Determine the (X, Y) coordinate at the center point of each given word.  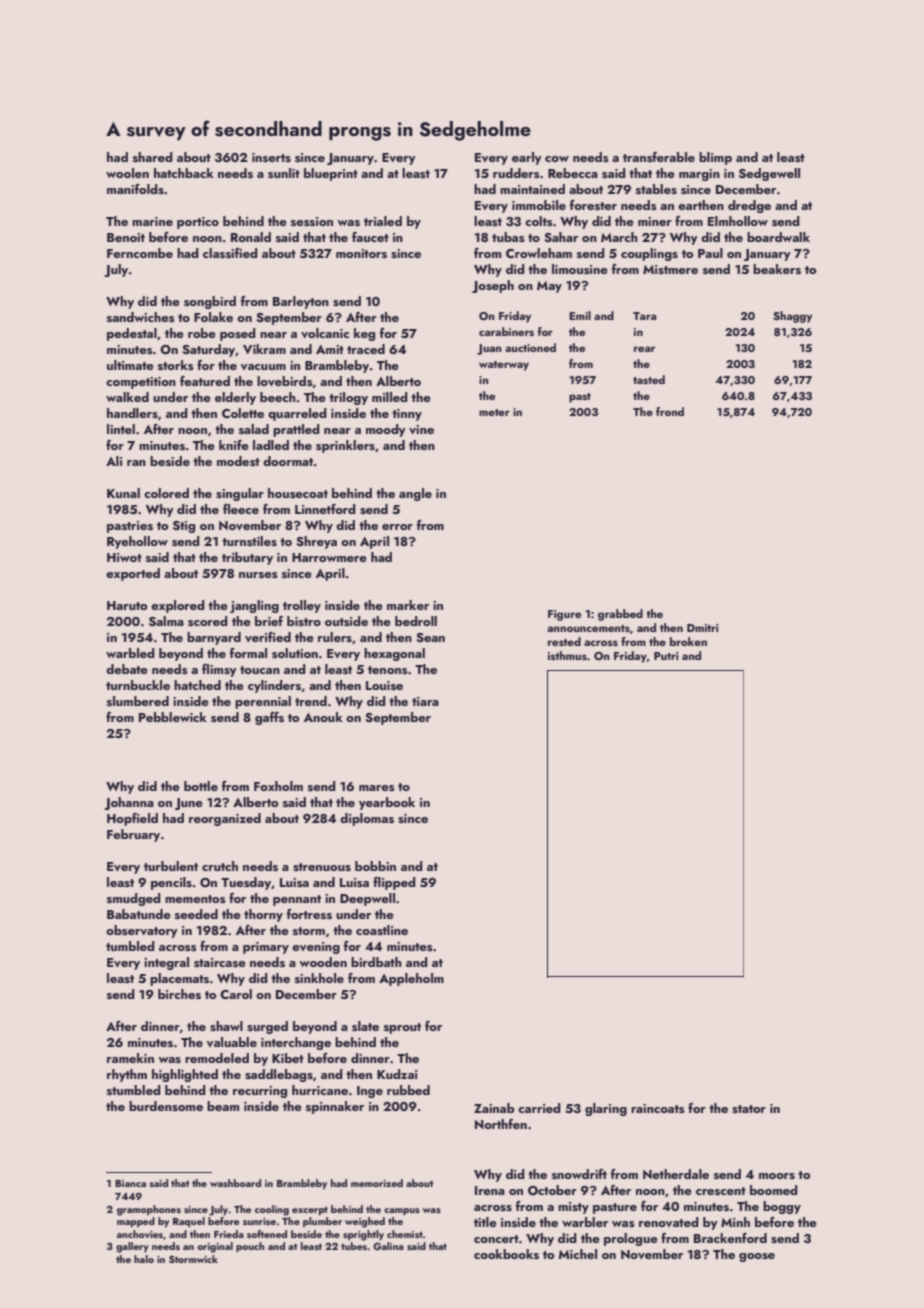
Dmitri (702, 628)
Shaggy (792, 317)
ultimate (130, 365)
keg (364, 334)
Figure (564, 615)
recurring (260, 1092)
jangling (254, 606)
